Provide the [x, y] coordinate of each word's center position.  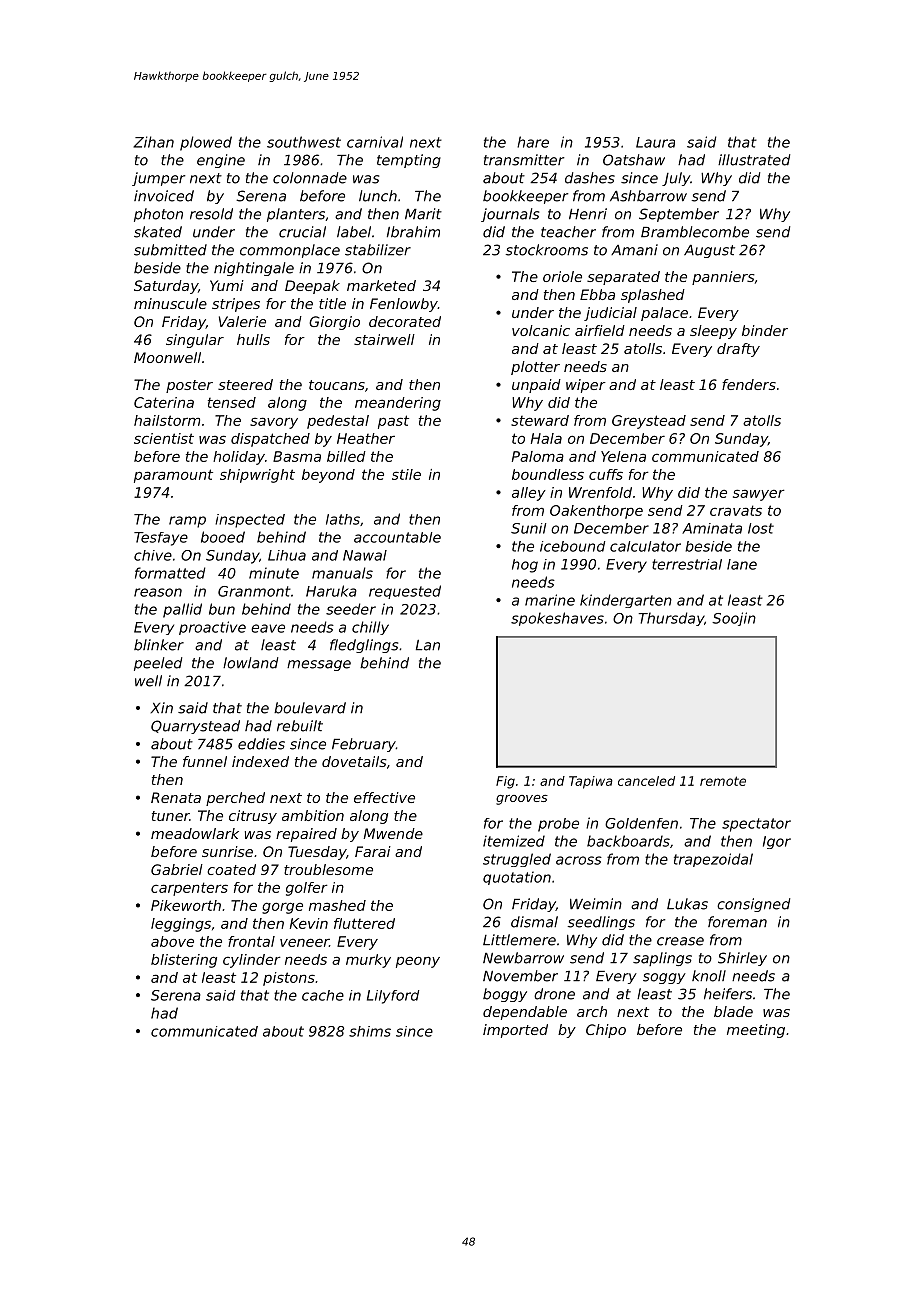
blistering [184, 961]
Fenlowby [404, 305]
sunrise [227, 851]
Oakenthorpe [596, 512]
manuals [342, 573]
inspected [250, 521]
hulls [253, 339]
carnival [375, 142]
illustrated [754, 160]
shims [370, 1031]
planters [296, 215]
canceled [646, 781]
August [709, 251]
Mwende [393, 833]
